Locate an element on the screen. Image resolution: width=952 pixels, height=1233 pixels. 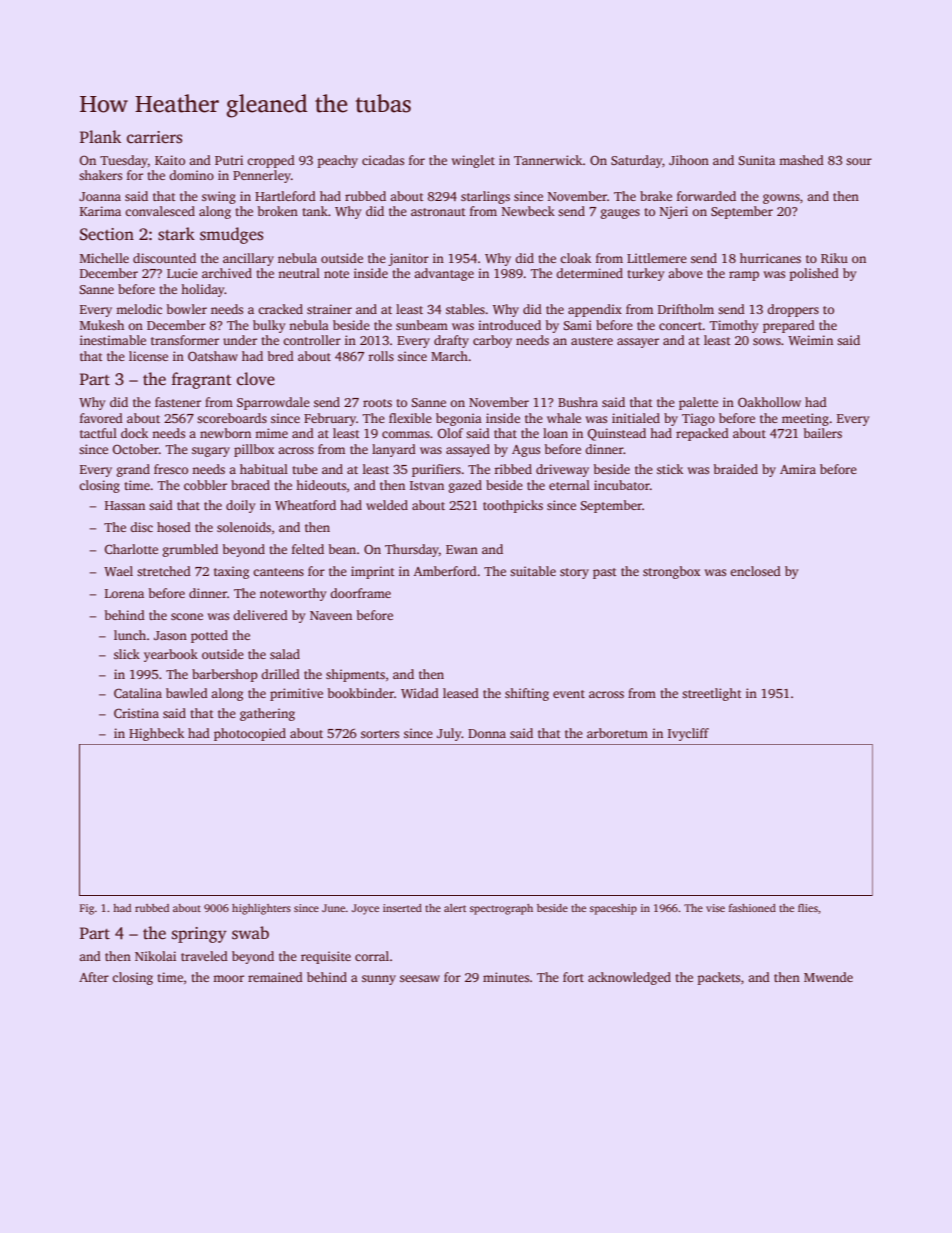
palette is located at coordinates (698, 403).
